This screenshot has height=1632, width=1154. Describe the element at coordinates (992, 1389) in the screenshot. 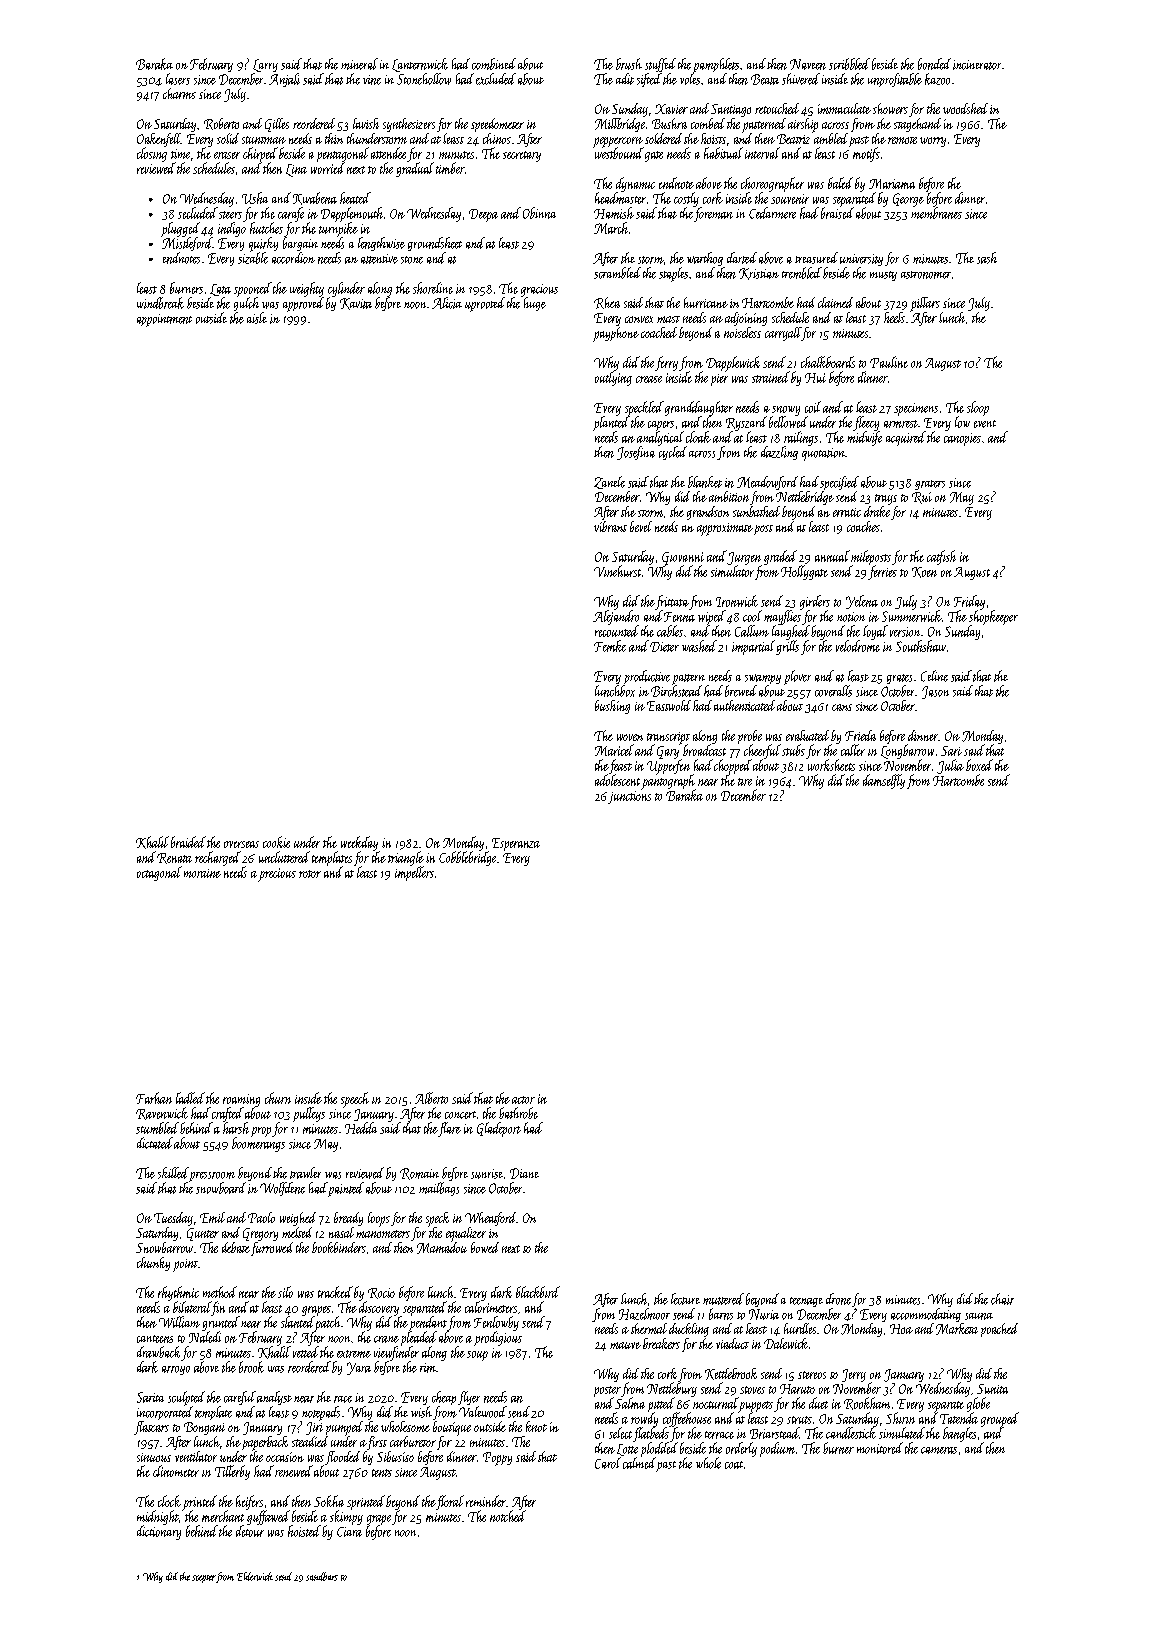

I see `Sunita` at that location.
